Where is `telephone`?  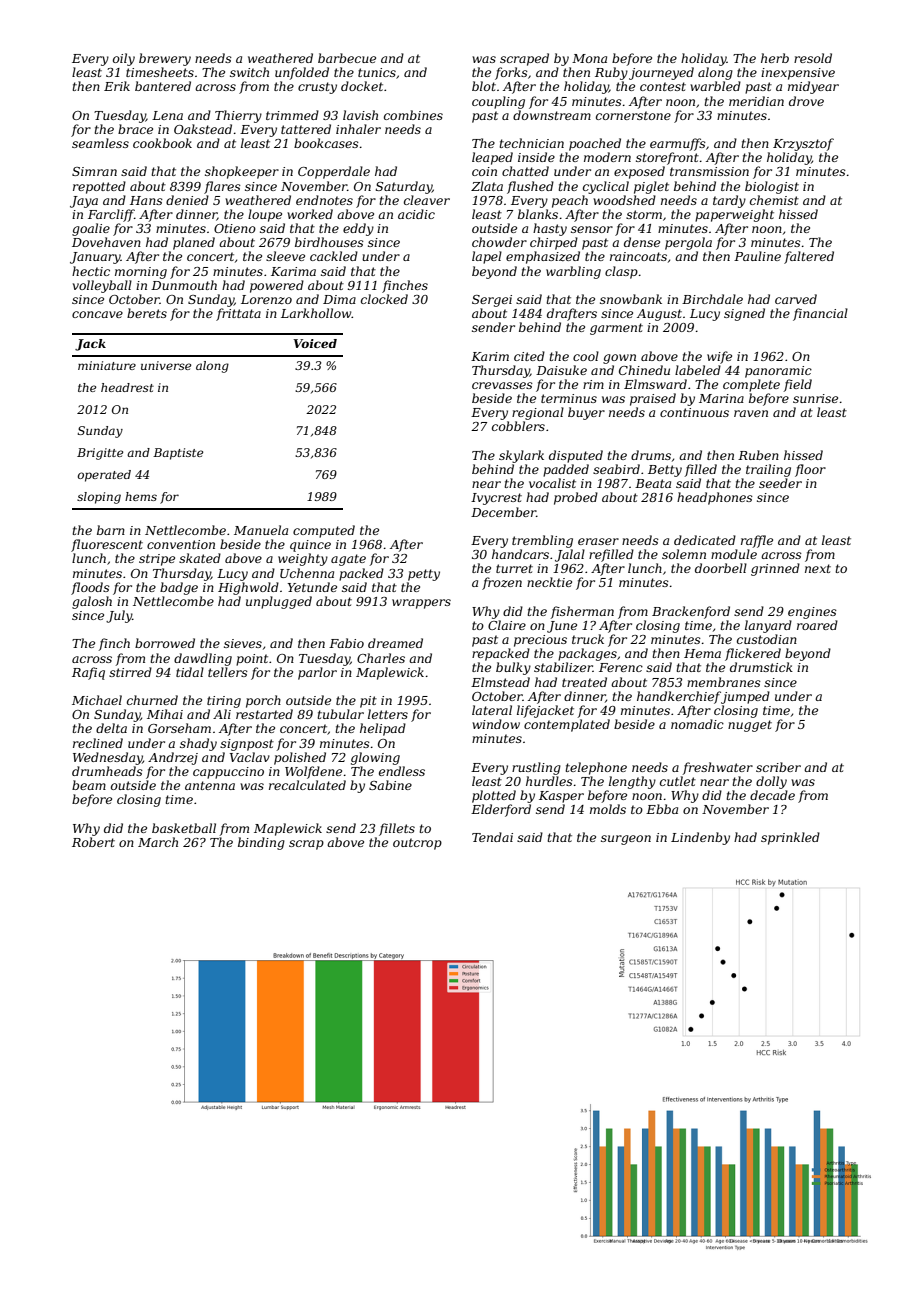 telephone is located at coordinates (596, 768).
